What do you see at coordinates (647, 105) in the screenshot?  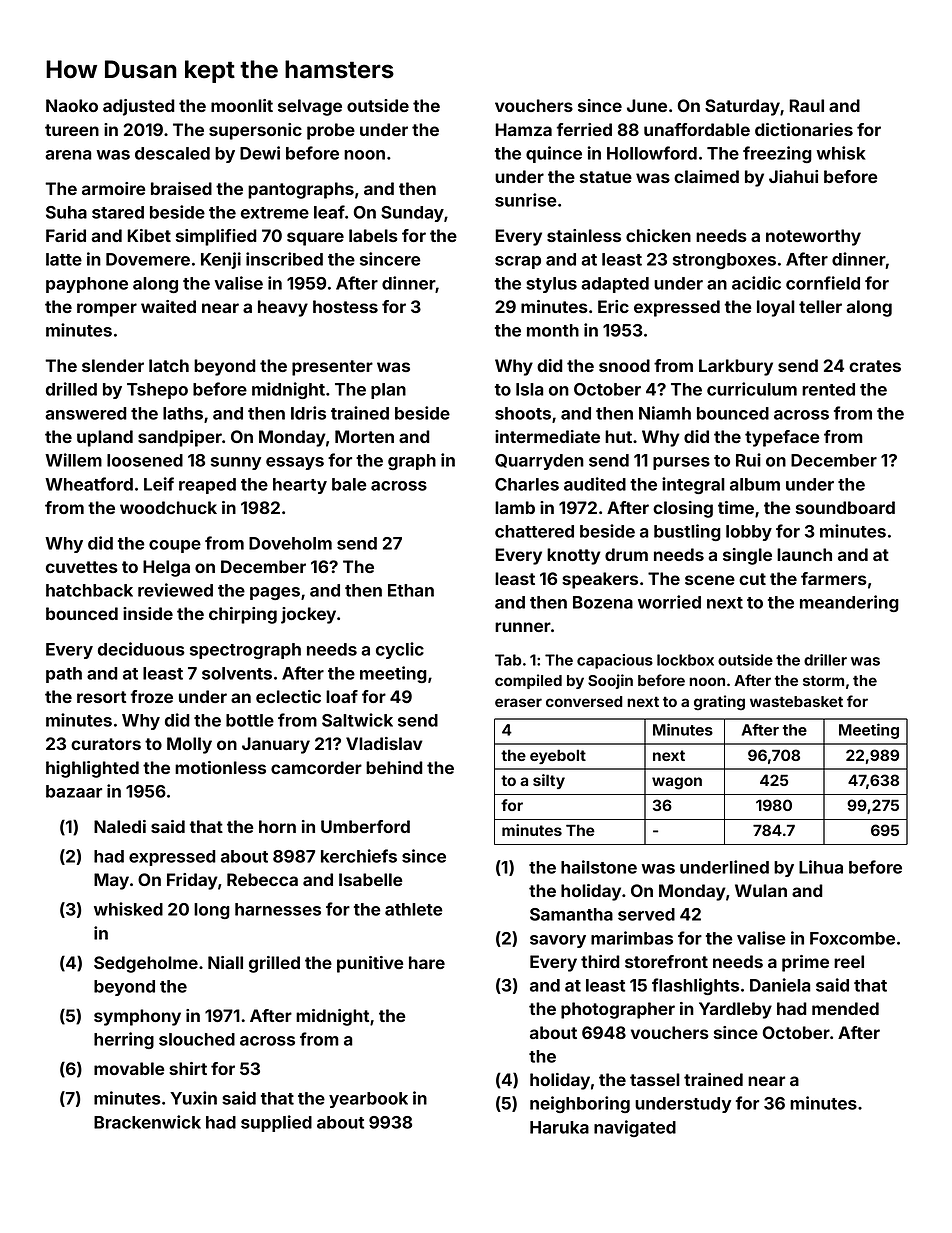 I see `June` at bounding box center [647, 105].
